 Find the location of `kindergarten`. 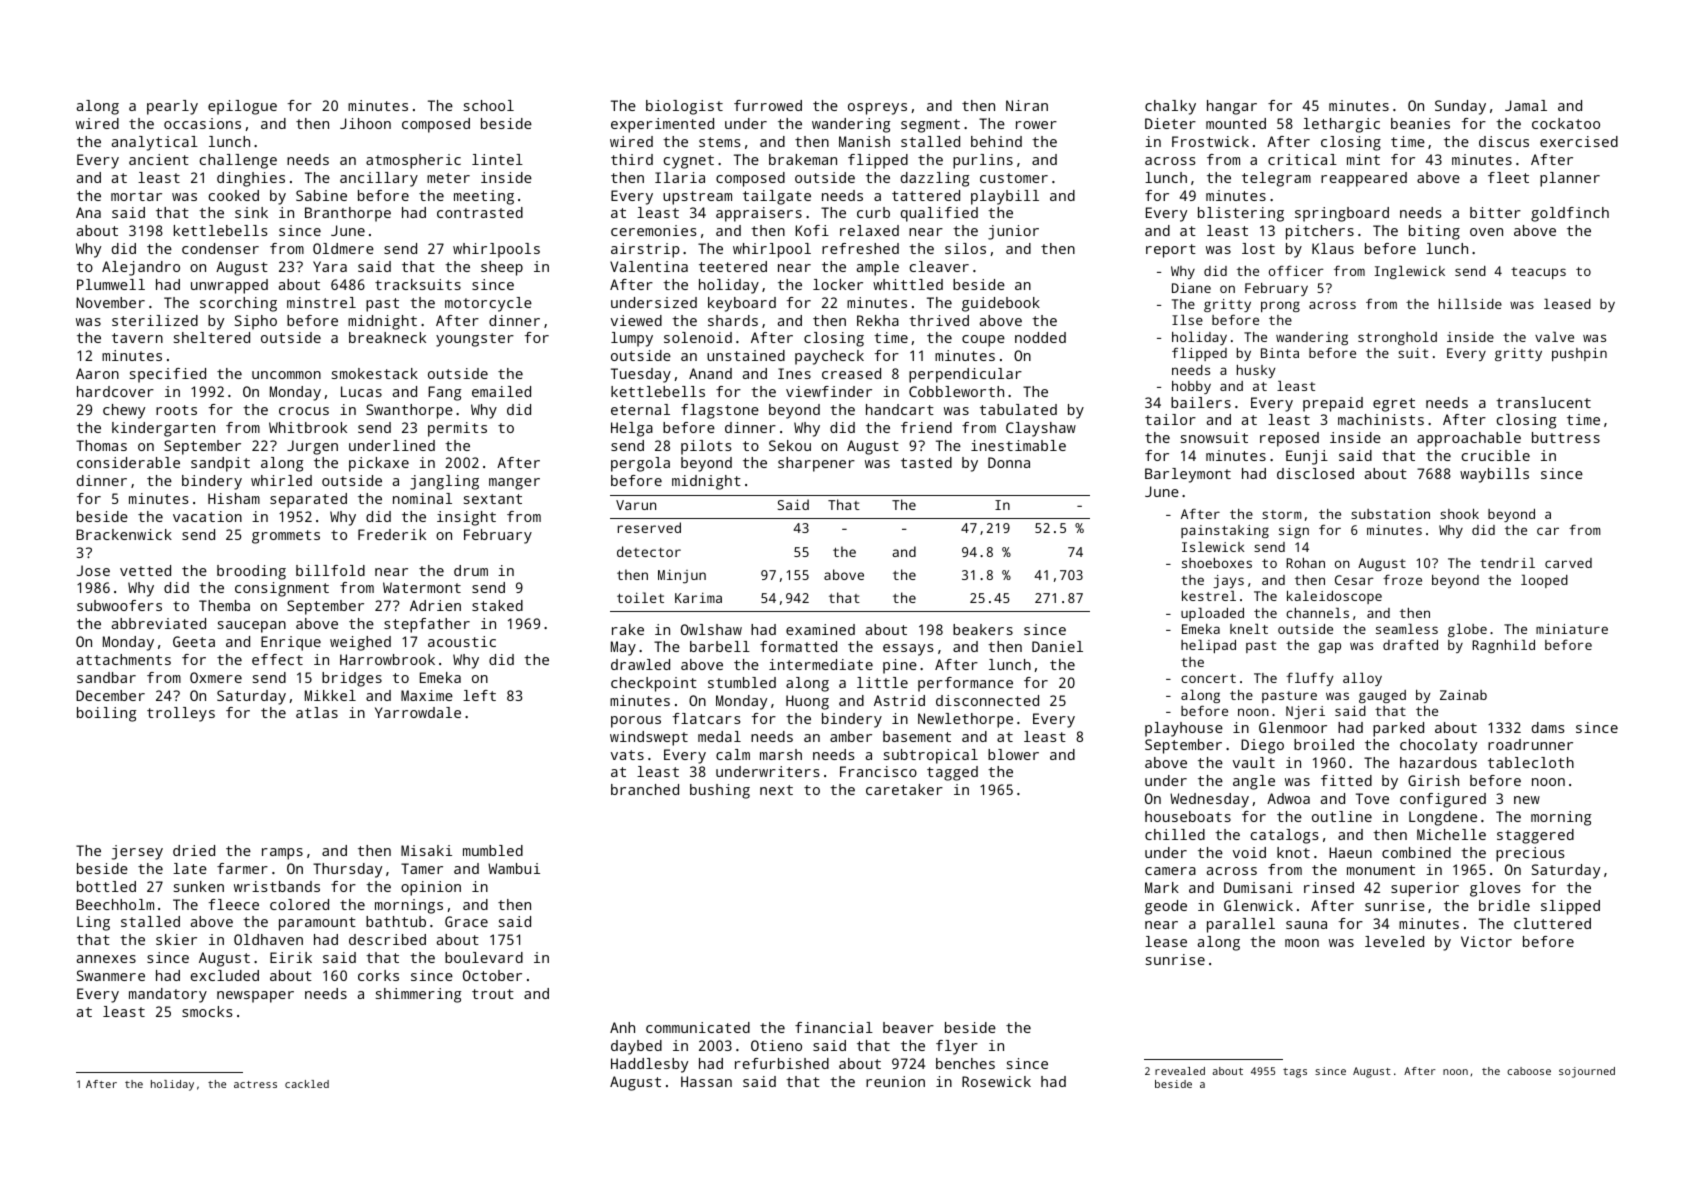

kindergarten is located at coordinates (163, 429).
